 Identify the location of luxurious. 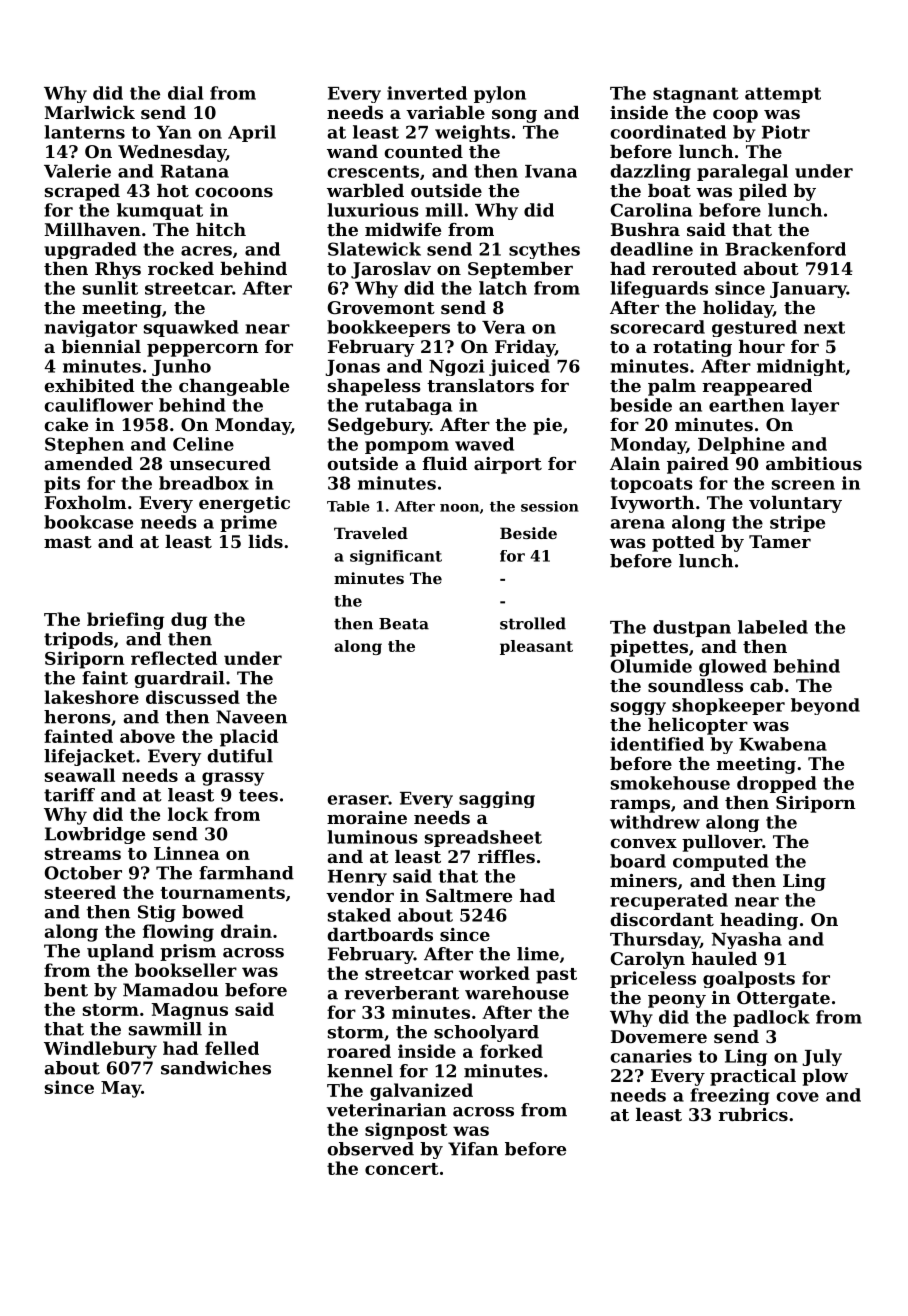
(373, 210).
